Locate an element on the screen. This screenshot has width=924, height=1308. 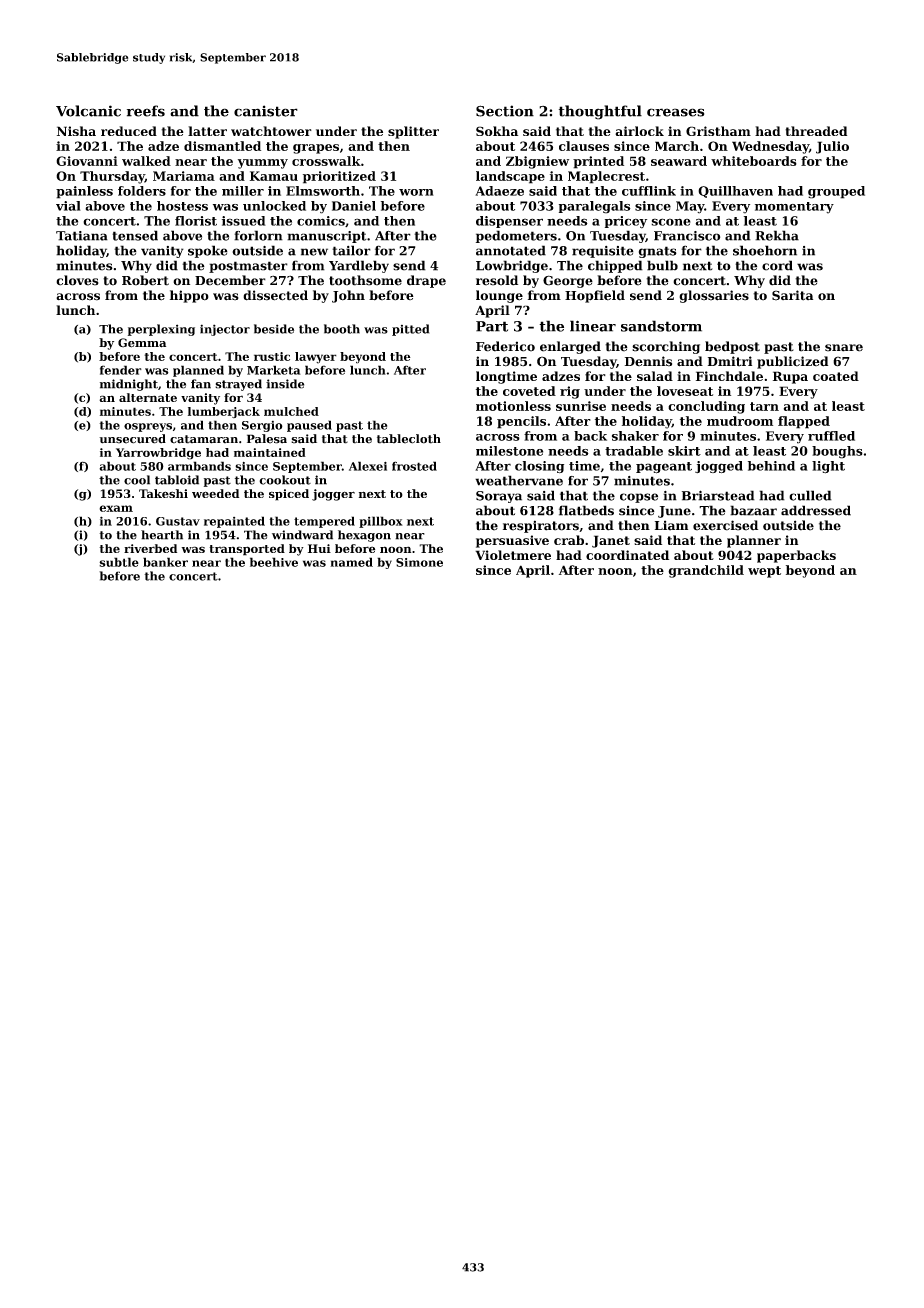
yummy is located at coordinates (263, 164).
